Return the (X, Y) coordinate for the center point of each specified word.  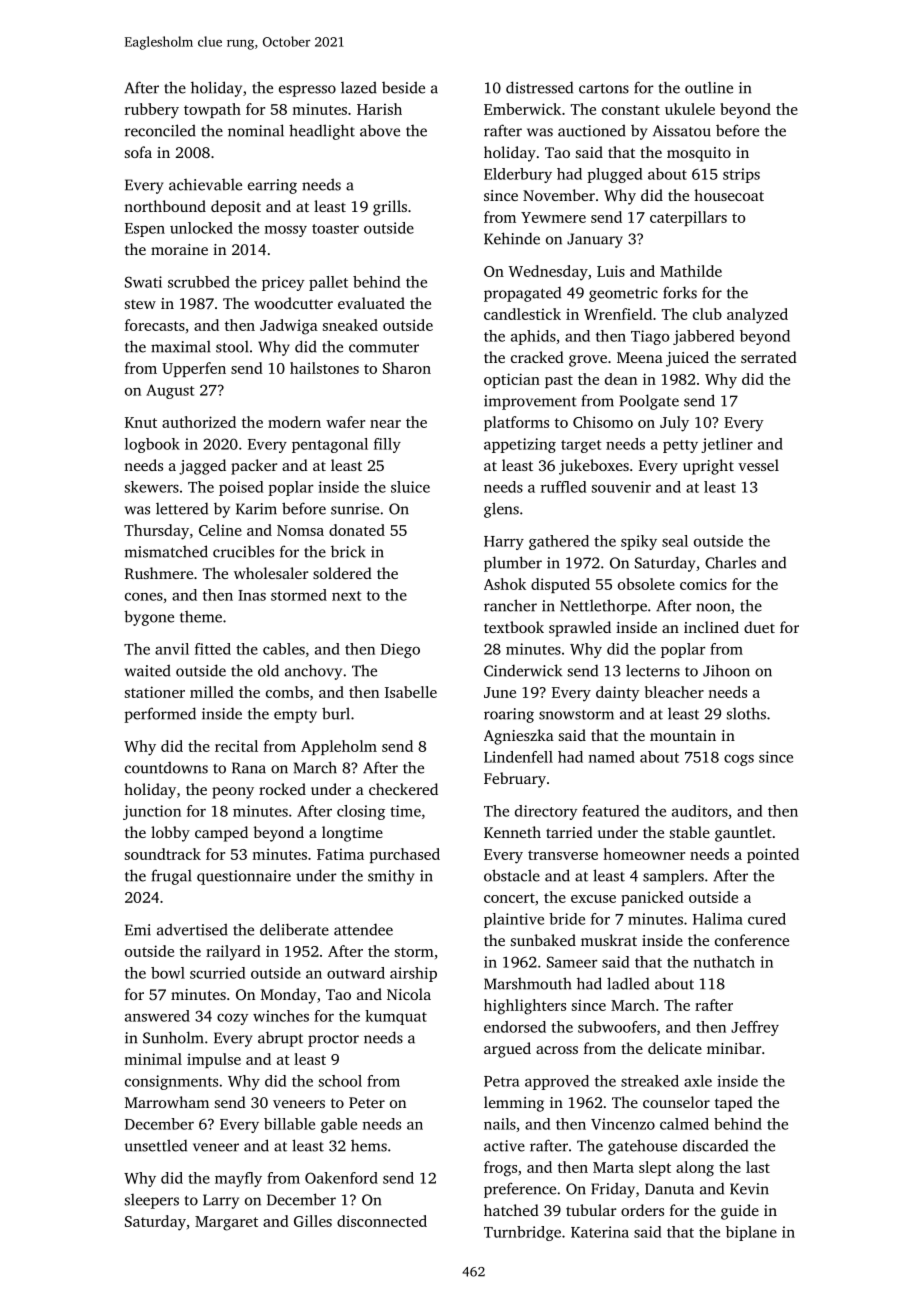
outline (709, 88)
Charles (730, 562)
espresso (307, 91)
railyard (233, 953)
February (515, 780)
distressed (539, 87)
